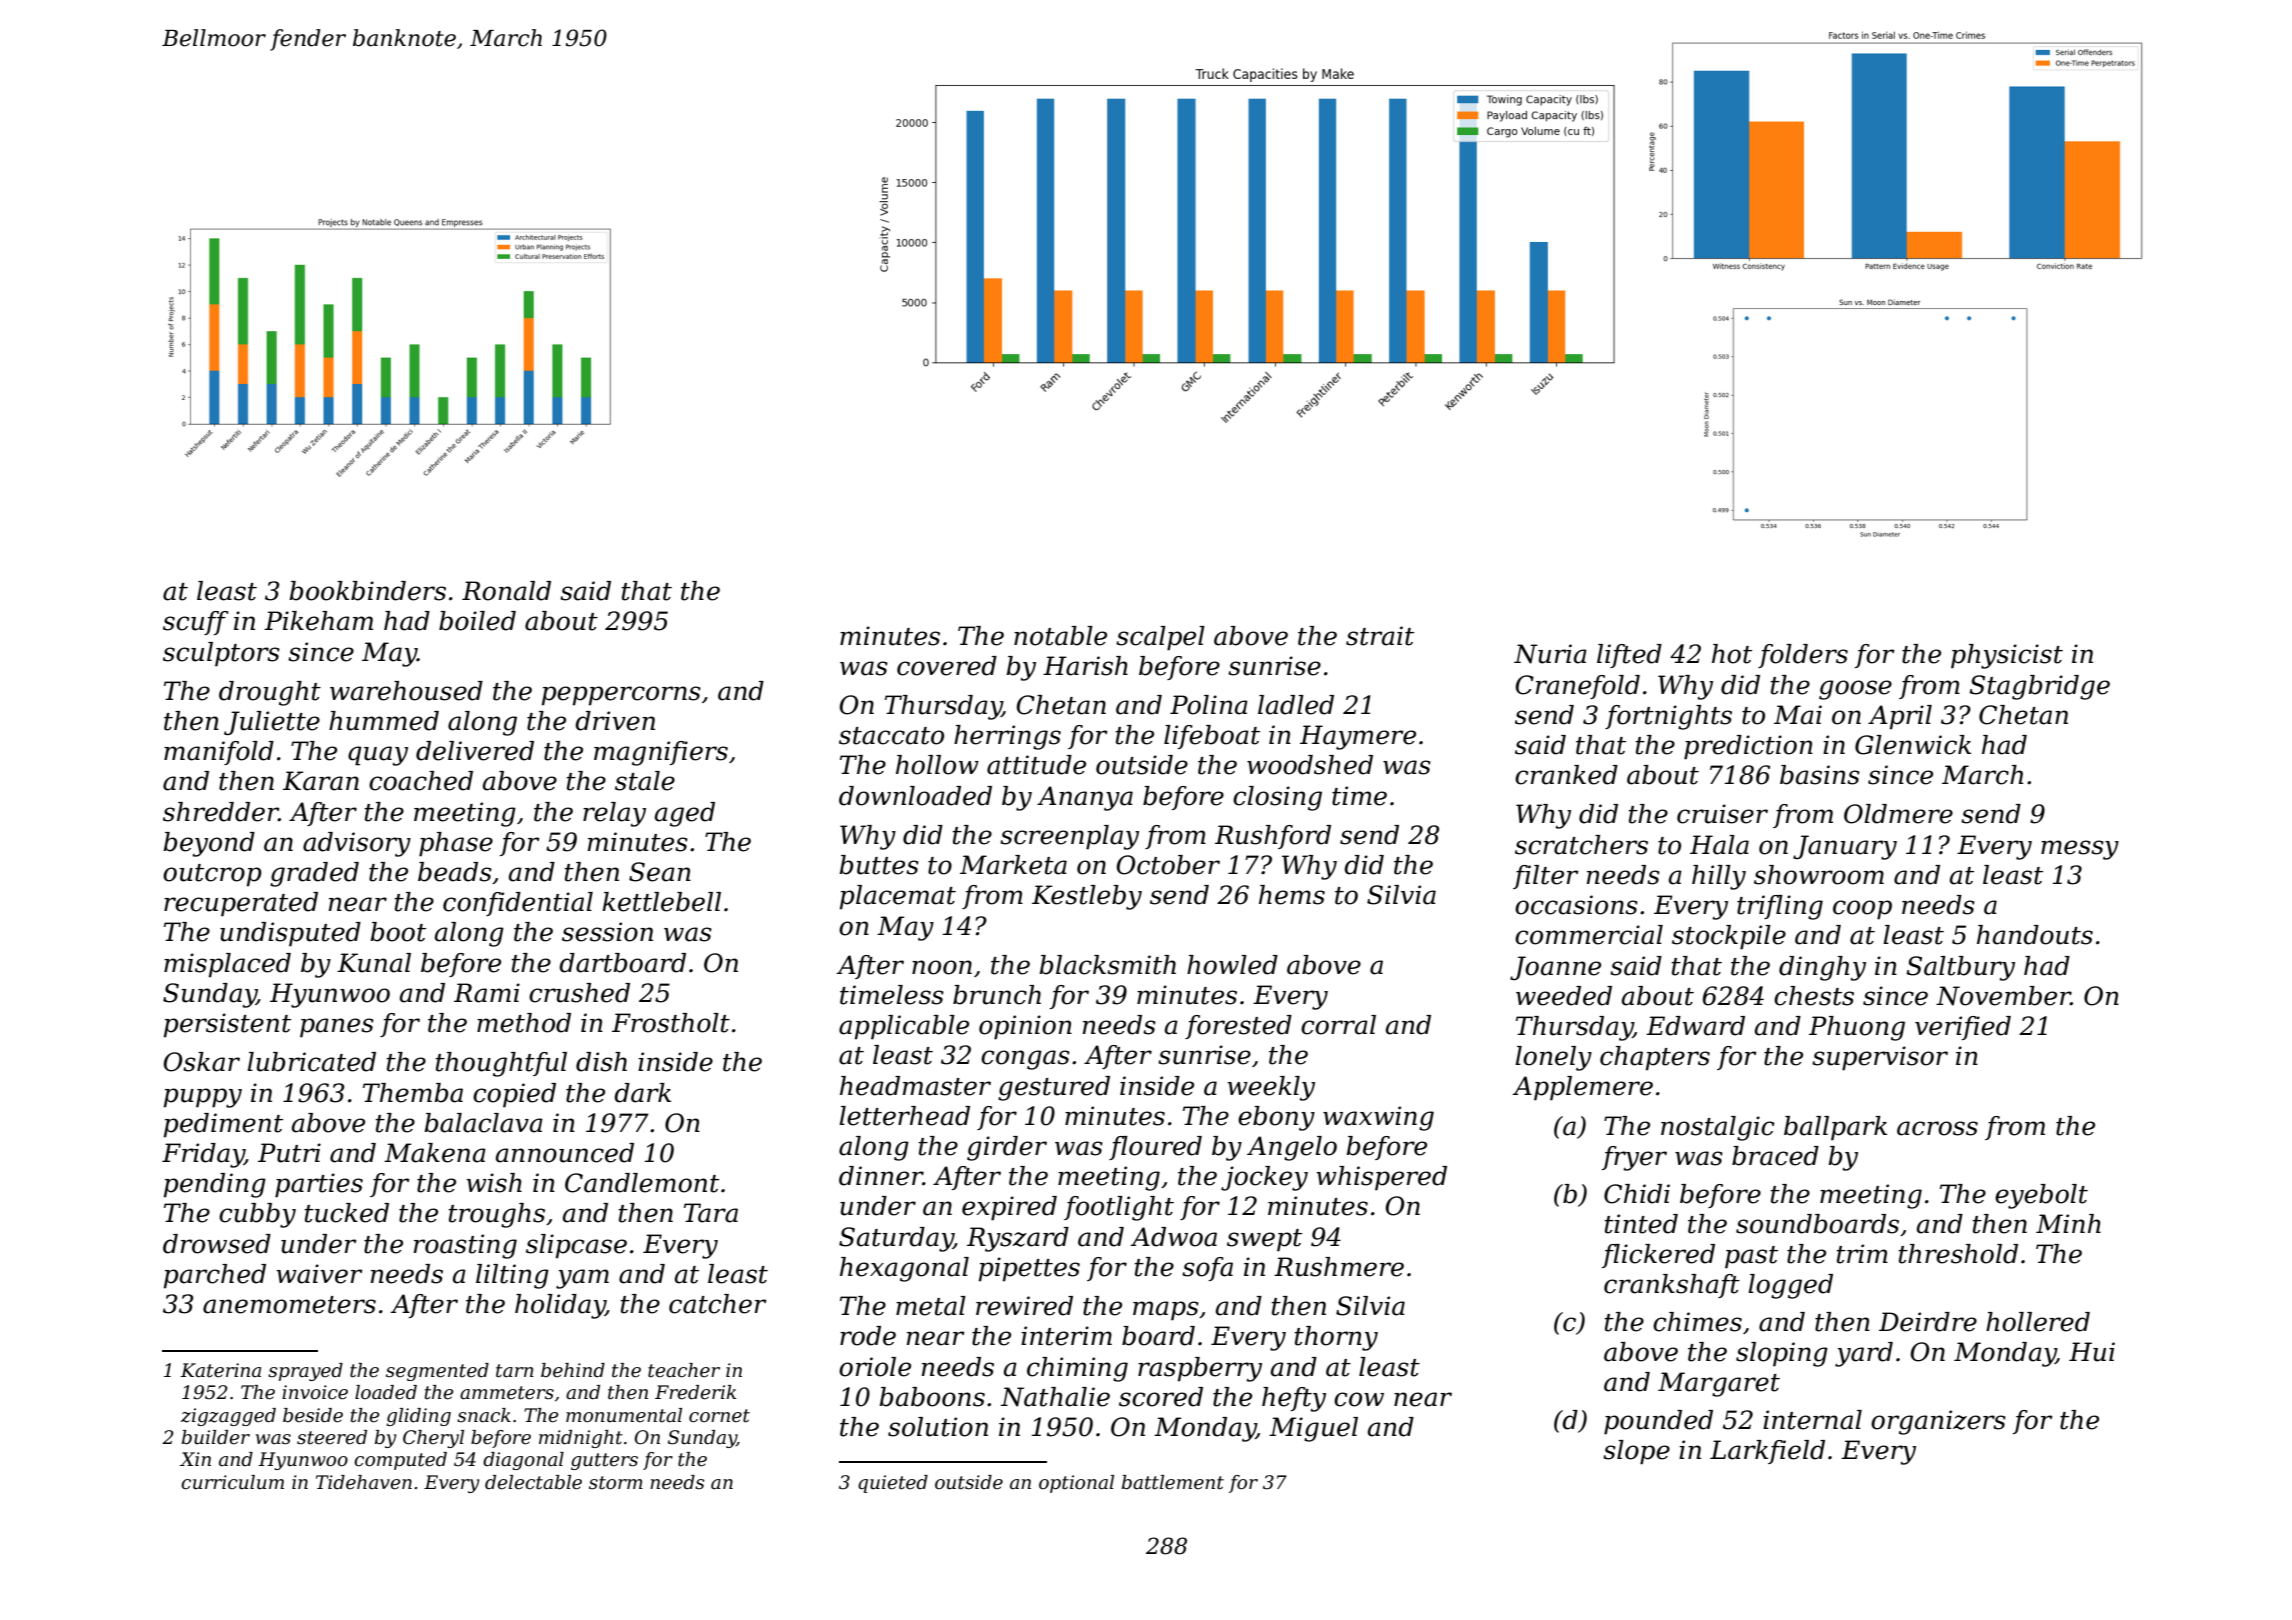 Image resolution: width=2292 pixels, height=1620 pixels. Describe the element at coordinates (2007, 656) in the document. I see `physicist` at that location.
